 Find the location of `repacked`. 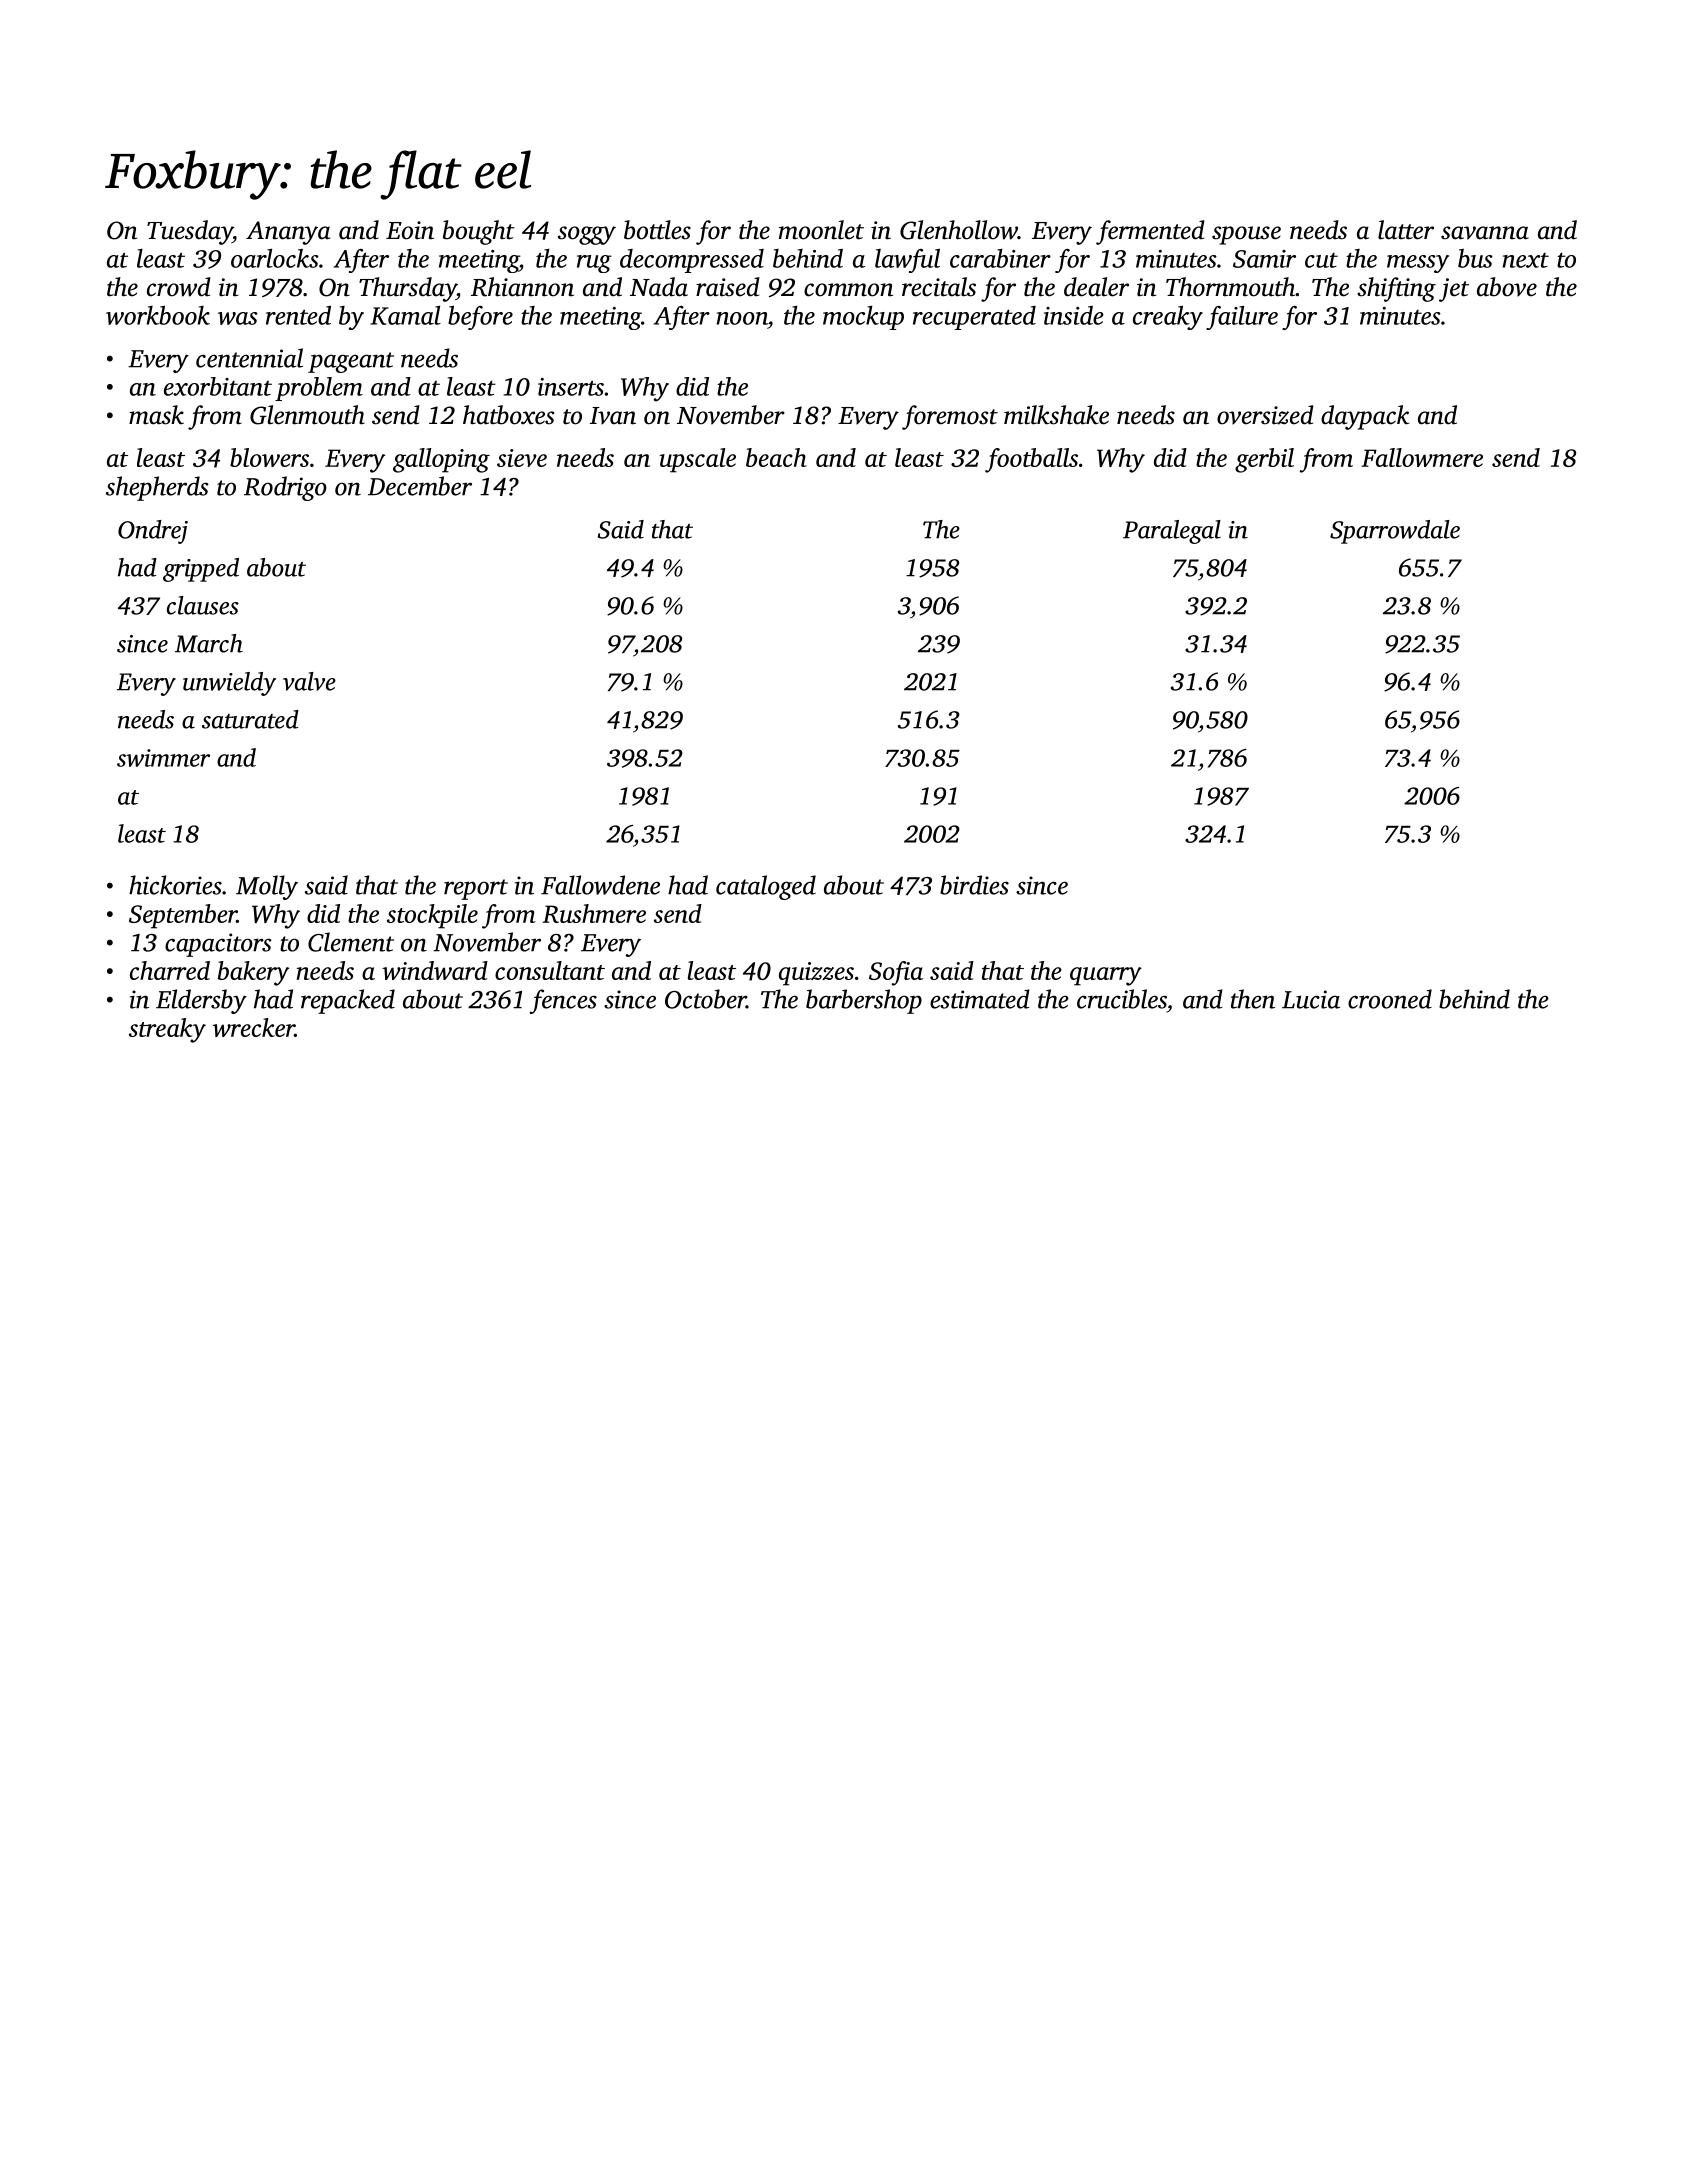

repacked is located at coordinates (348, 1001).
